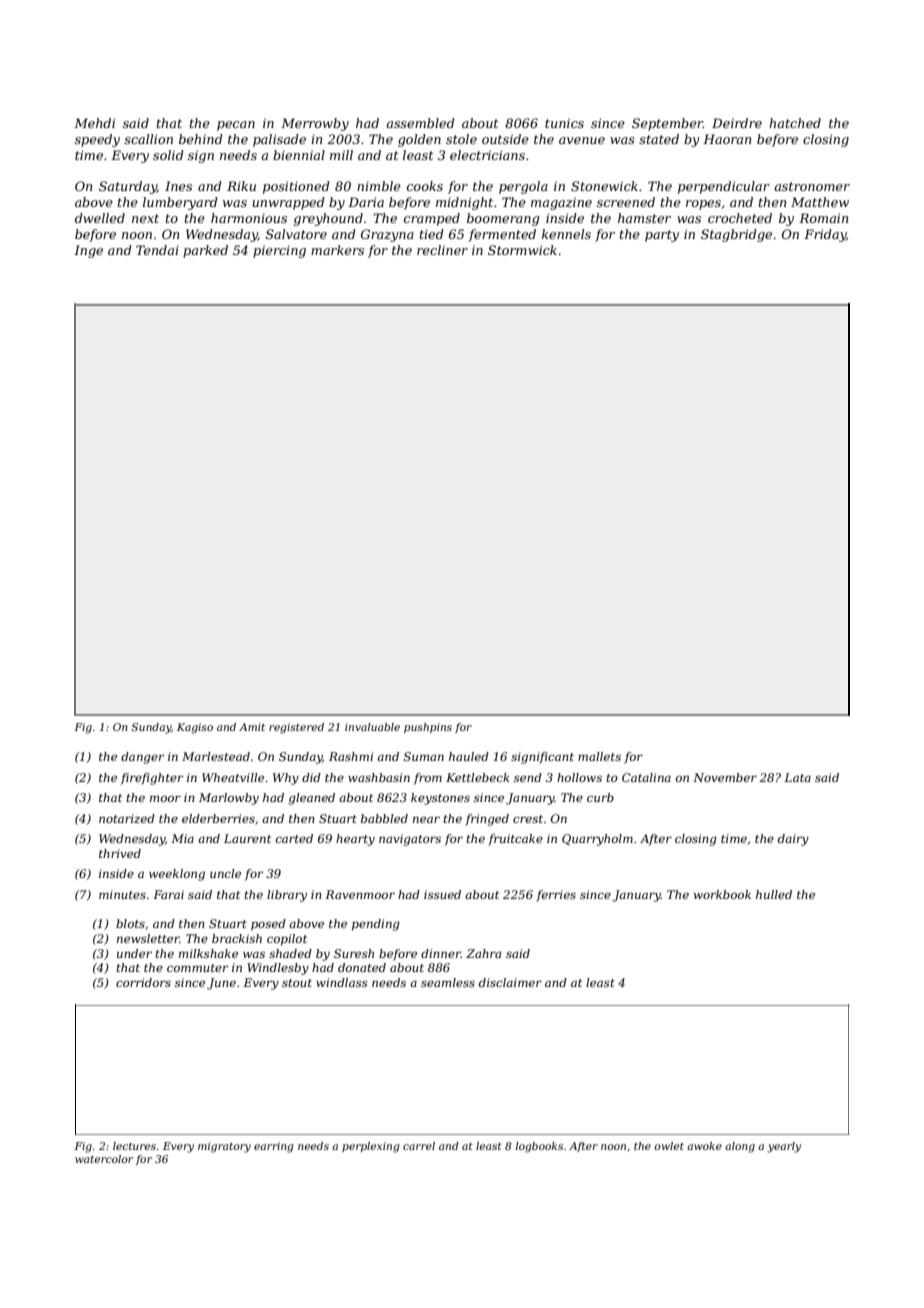 The height and width of the screenshot is (1308, 924). I want to click on piercing, so click(279, 251).
